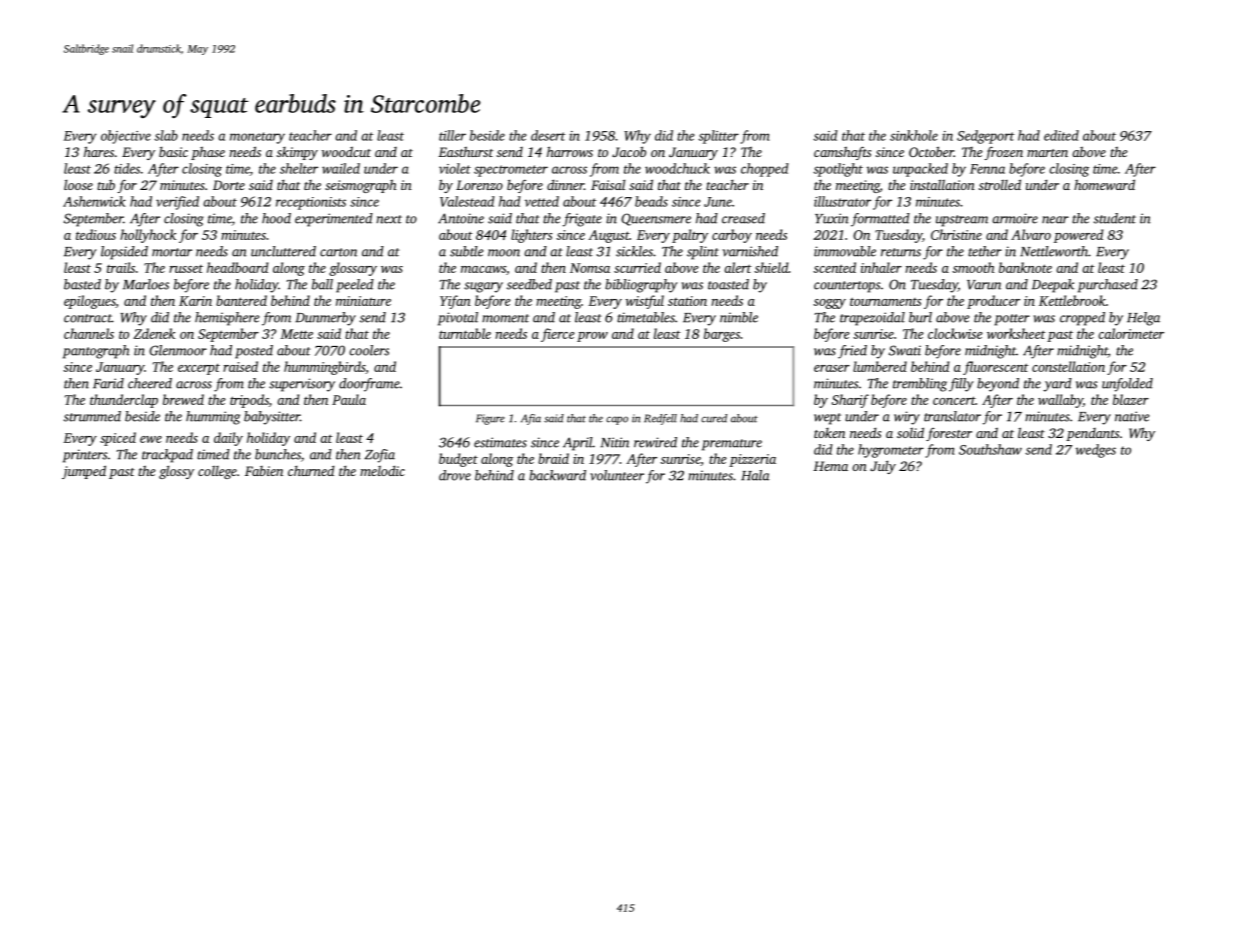  I want to click on hares, so click(99, 151).
